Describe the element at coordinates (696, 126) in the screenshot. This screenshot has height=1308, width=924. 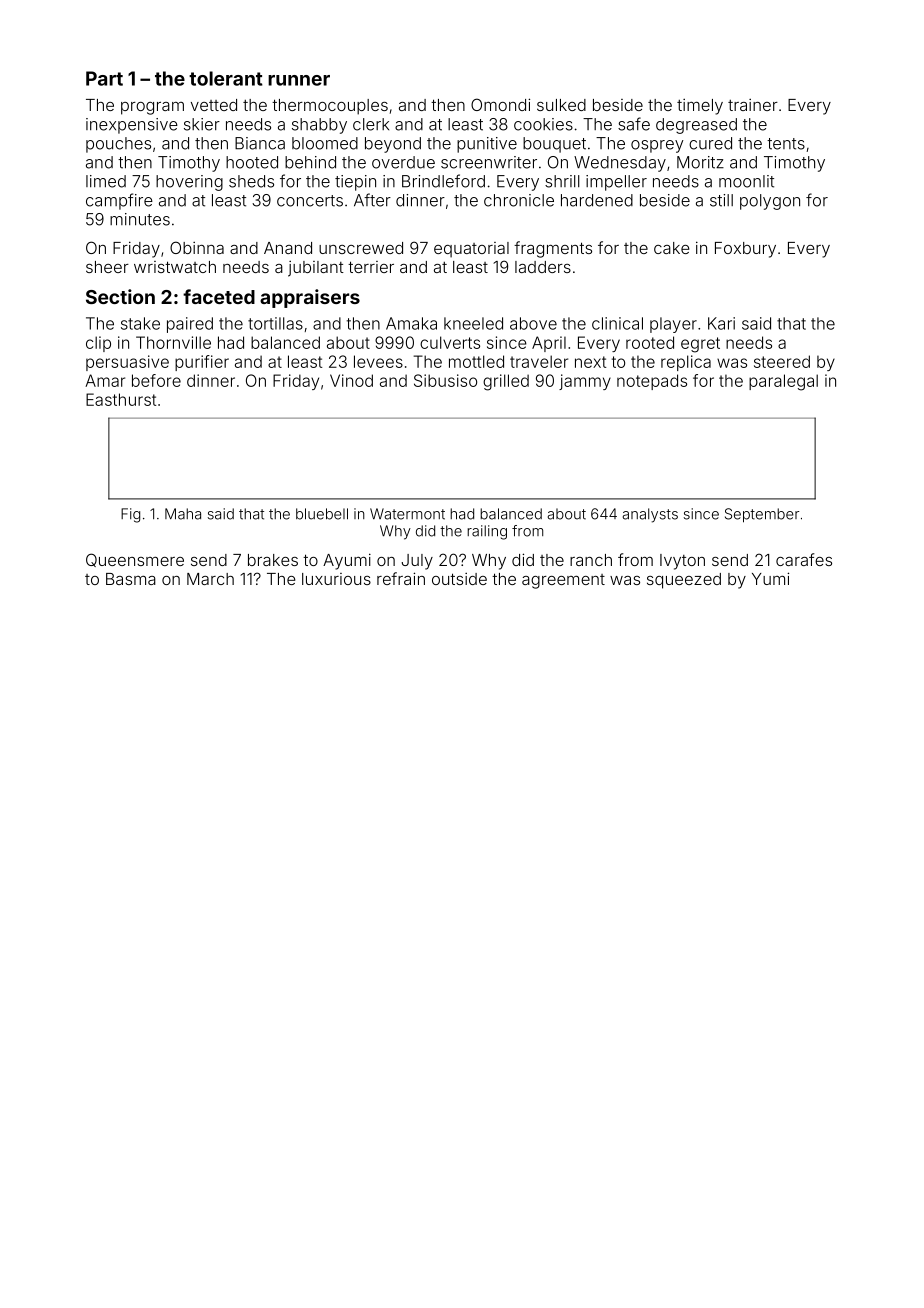
I see `degreased` at that location.
